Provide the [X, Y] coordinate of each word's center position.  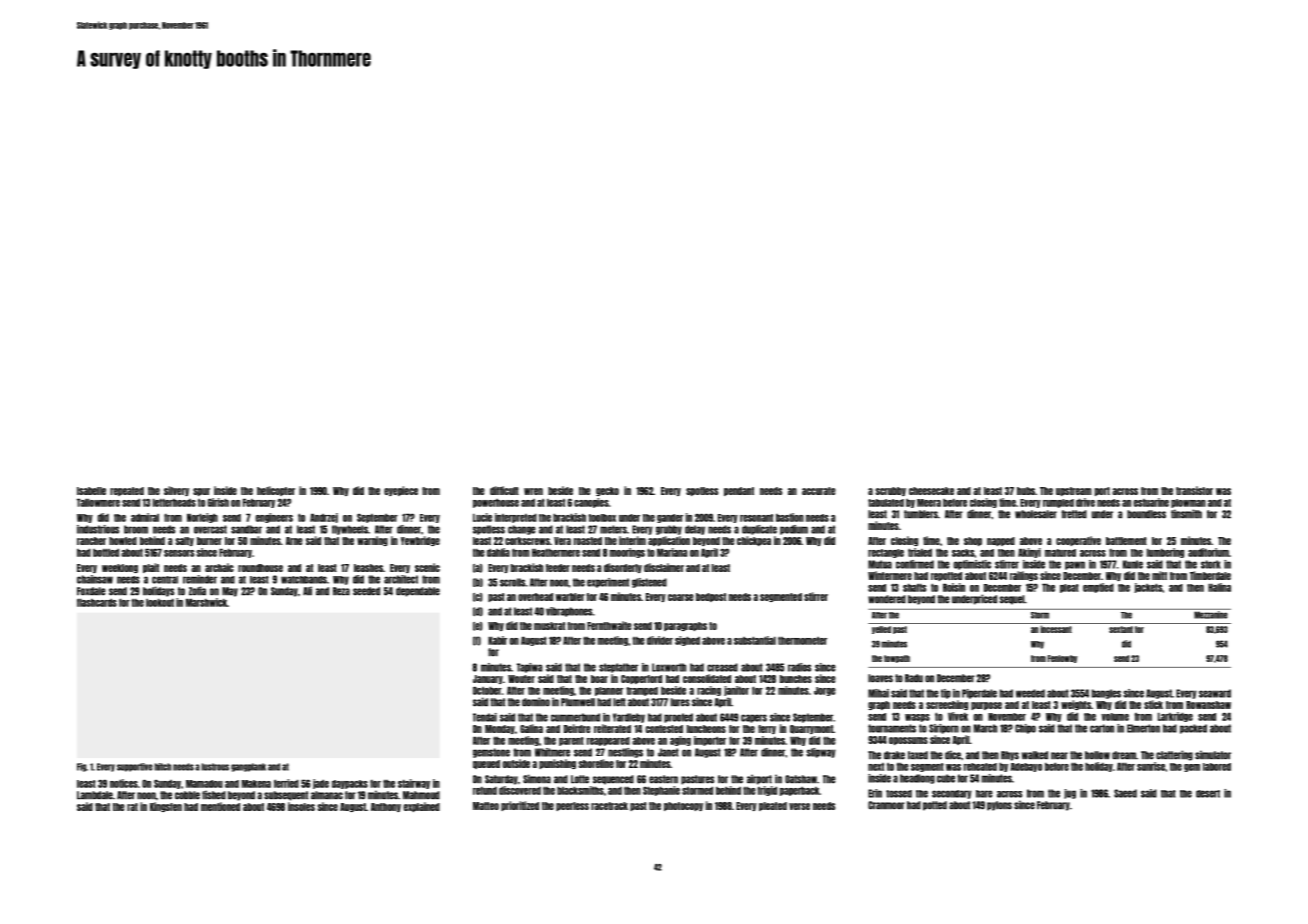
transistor [1194, 490]
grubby [669, 530]
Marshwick [206, 602]
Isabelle [91, 491]
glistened [649, 583]
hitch [163, 767]
